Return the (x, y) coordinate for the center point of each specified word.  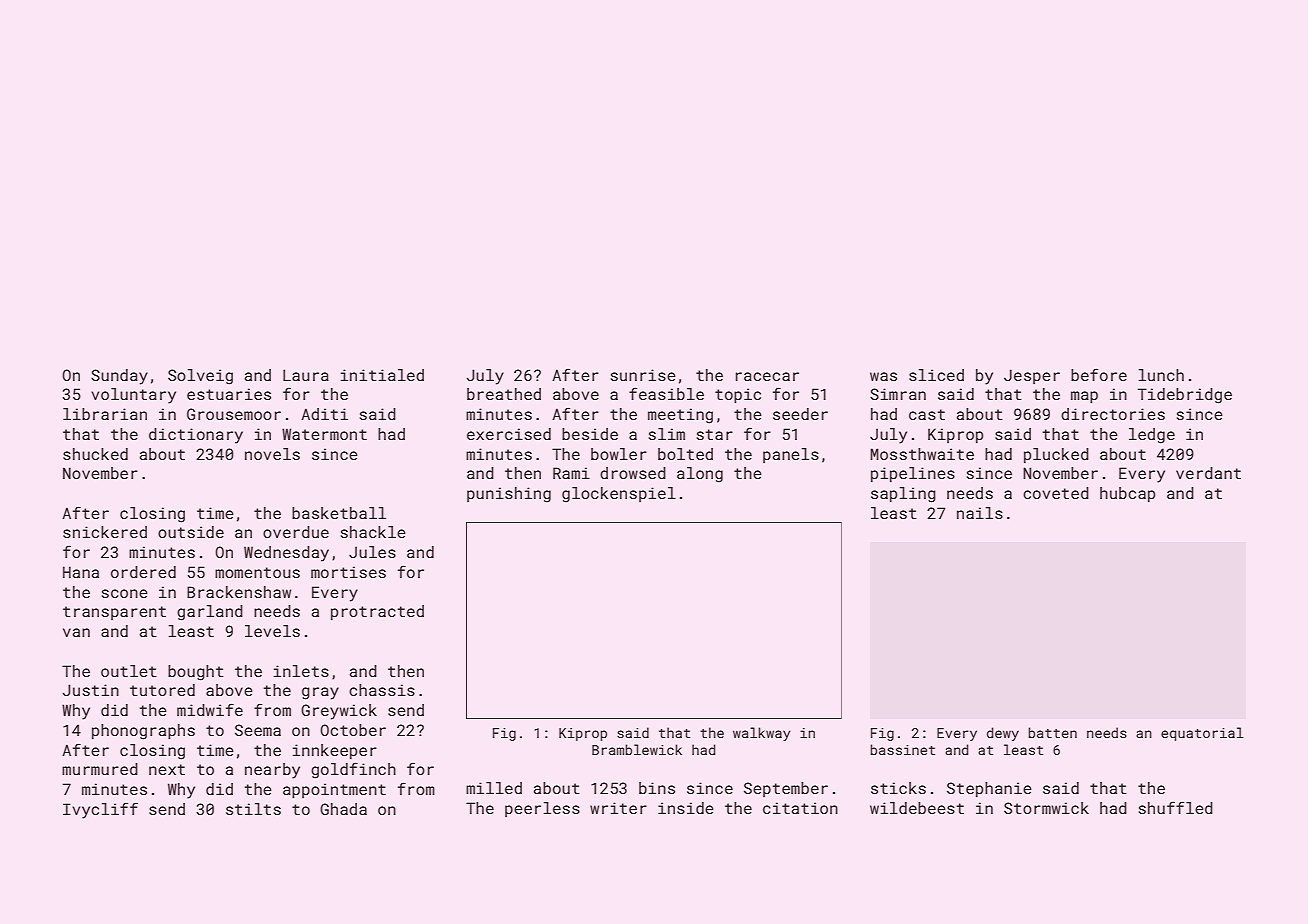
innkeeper (335, 751)
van (76, 632)
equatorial (1202, 734)
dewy (1003, 734)
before (1099, 374)
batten (1052, 732)
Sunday (119, 377)
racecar (767, 376)
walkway (761, 734)
